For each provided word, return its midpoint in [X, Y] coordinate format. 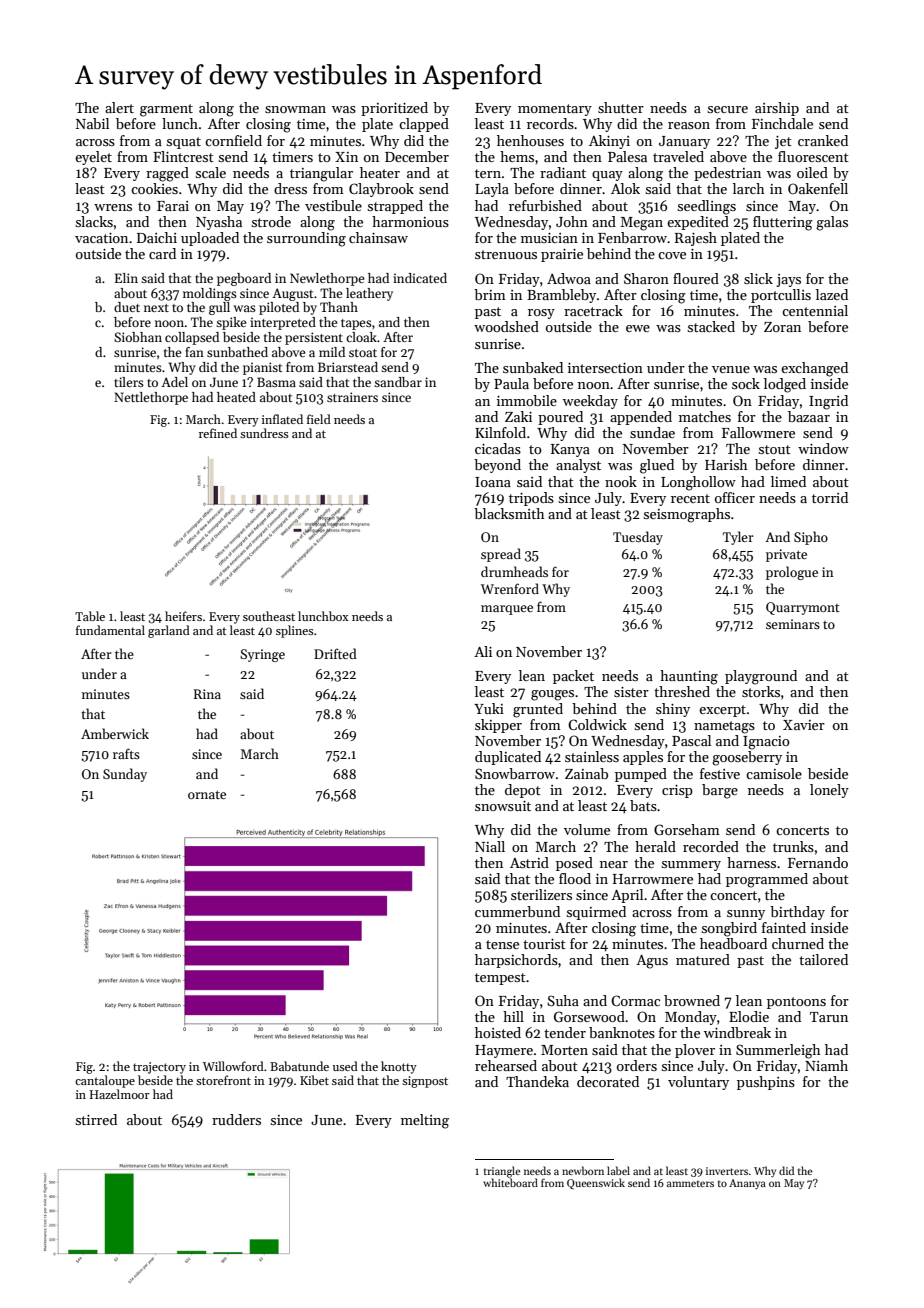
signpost [425, 1082]
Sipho [811, 538]
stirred [96, 1119]
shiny [673, 710]
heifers [183, 616]
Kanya [570, 450]
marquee [507, 610]
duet [127, 307]
